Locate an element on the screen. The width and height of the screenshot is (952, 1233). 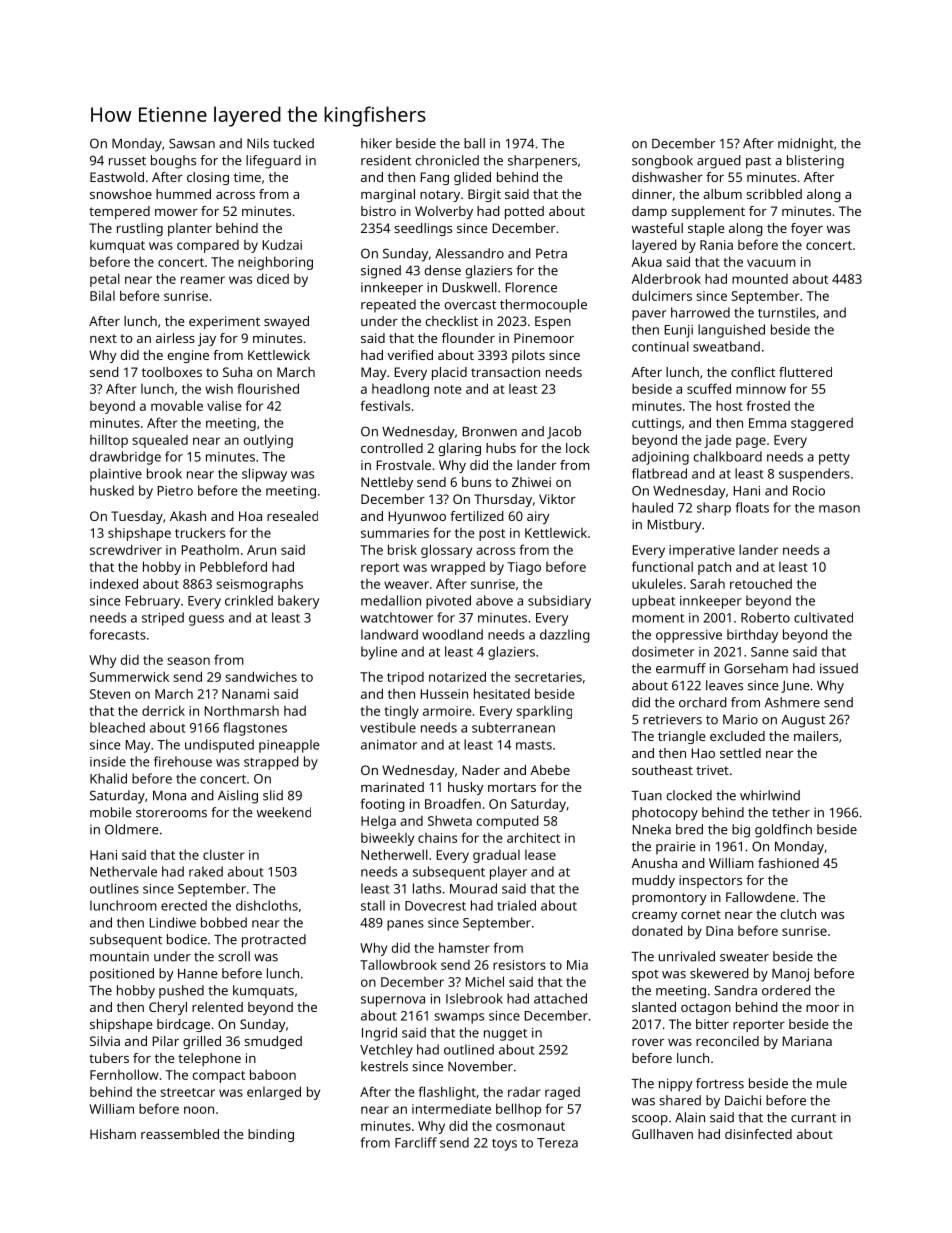
birdcage is located at coordinates (183, 1025).
